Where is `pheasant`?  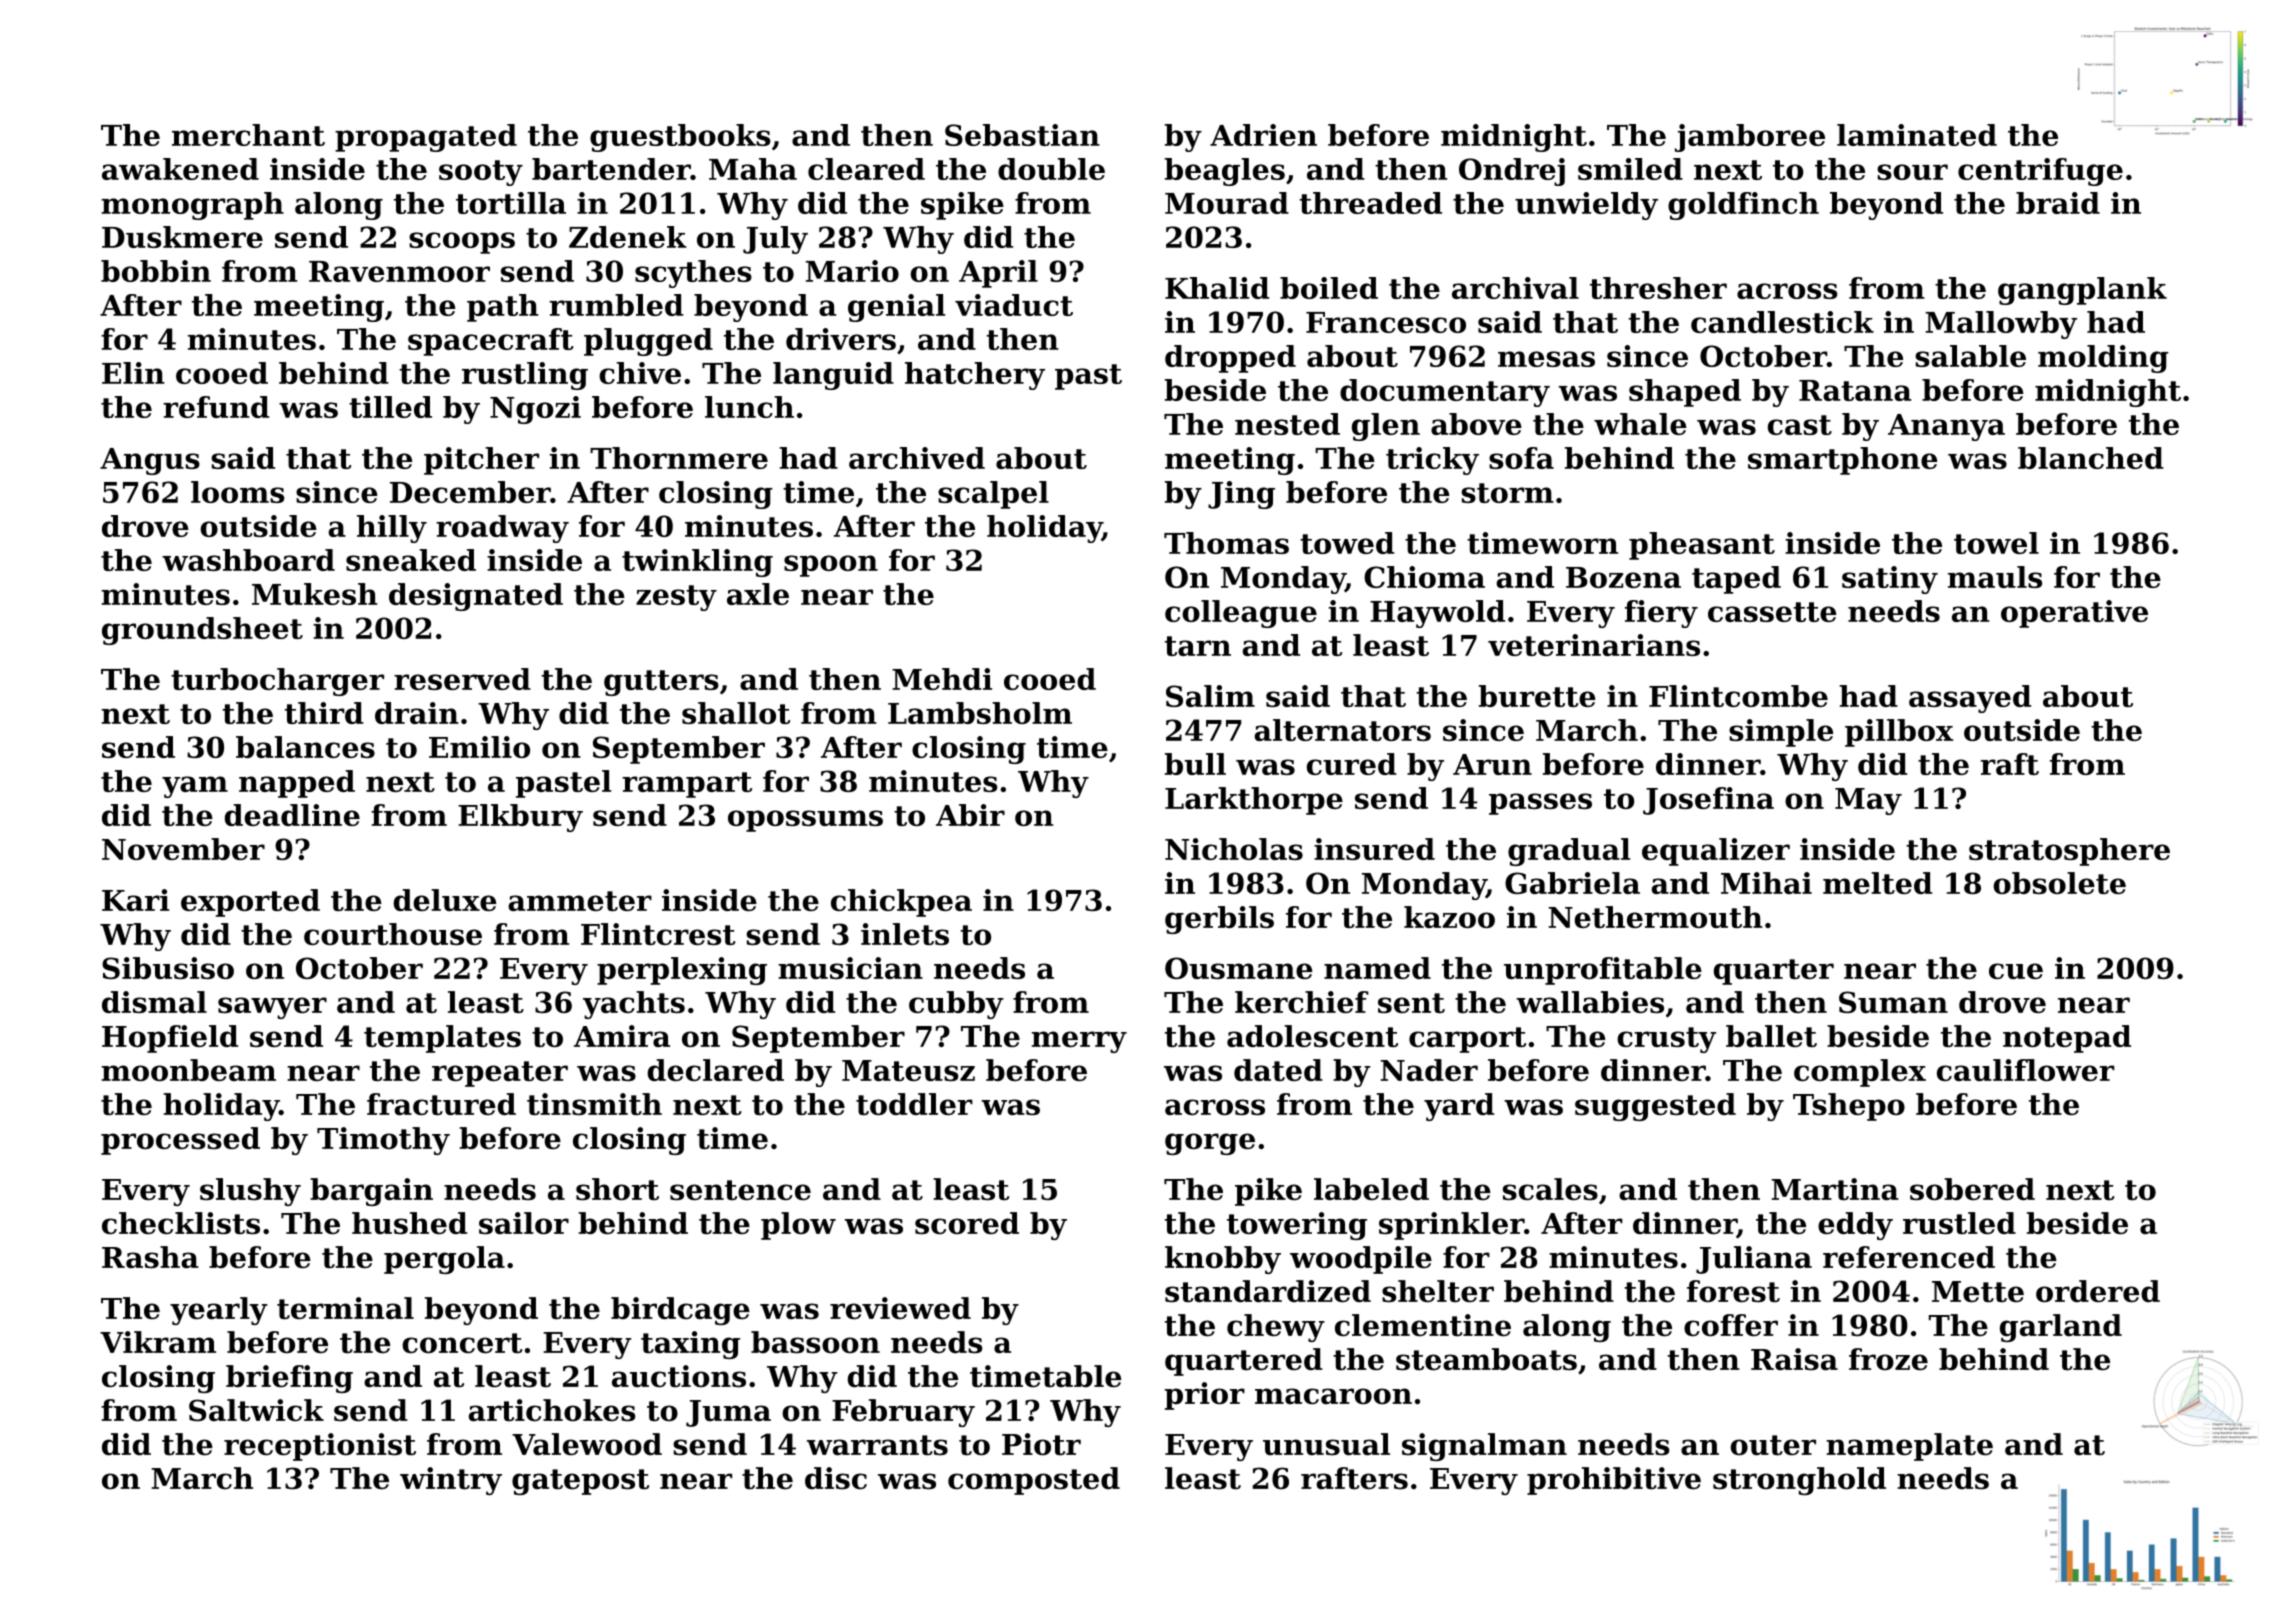
pheasant is located at coordinates (1702, 546).
